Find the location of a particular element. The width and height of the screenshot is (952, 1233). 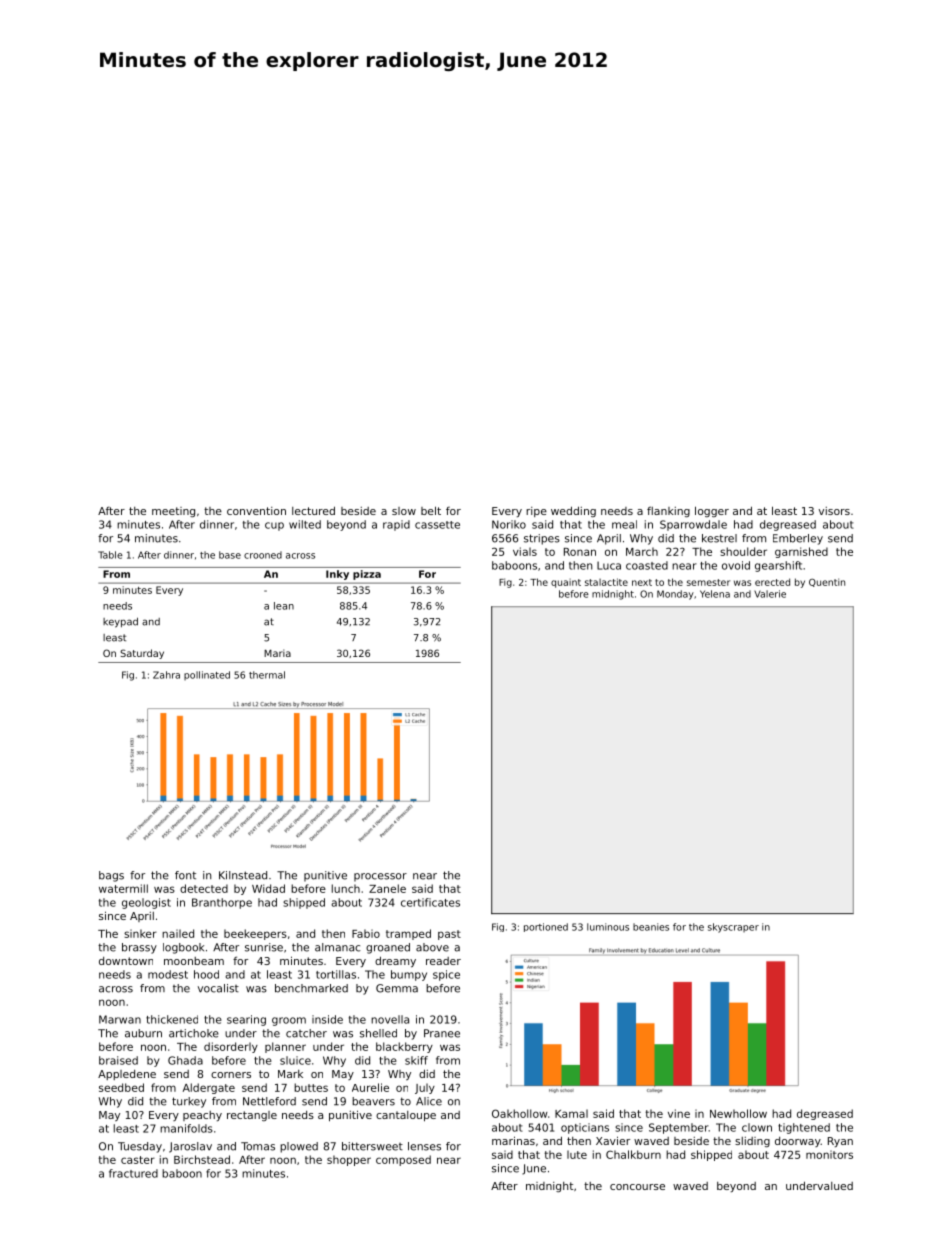

Valerie is located at coordinates (770, 594).
